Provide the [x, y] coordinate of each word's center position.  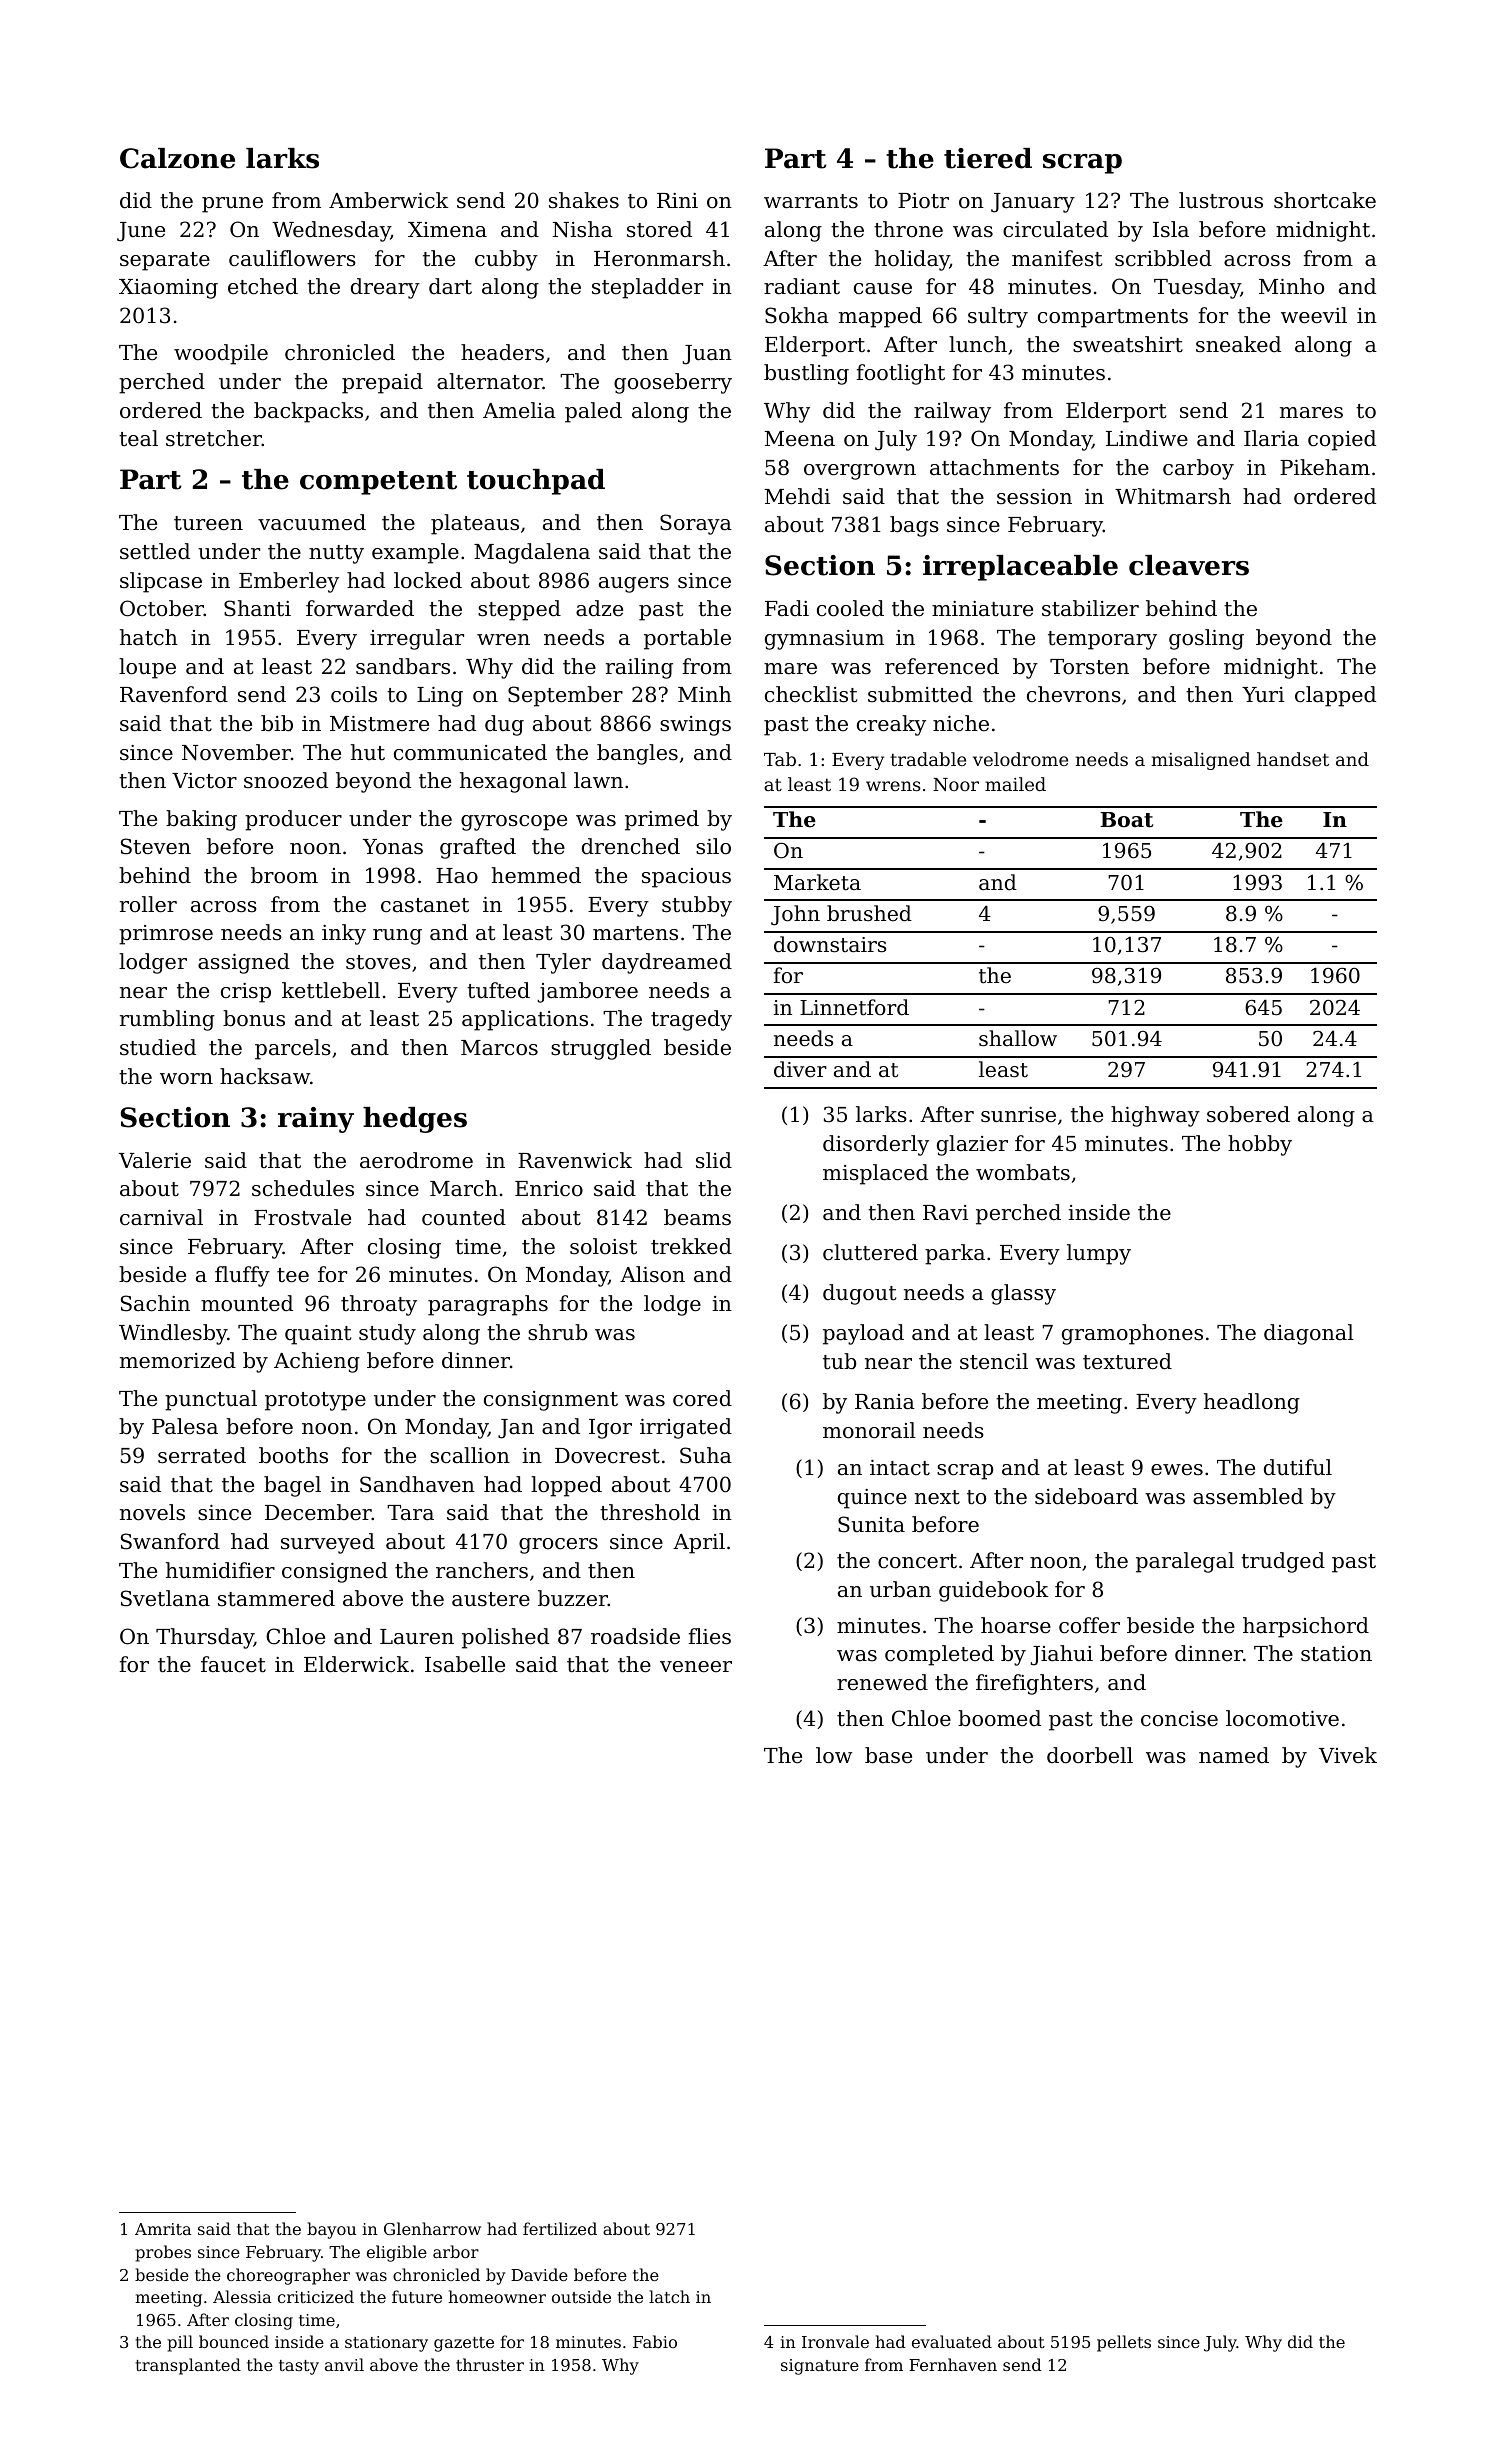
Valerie [155, 1160]
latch [669, 2296]
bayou [331, 2230]
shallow [1018, 1038]
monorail [869, 1430]
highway [1155, 1116]
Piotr [923, 201]
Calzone [177, 158]
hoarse [1016, 1625]
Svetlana [165, 1598]
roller [148, 904]
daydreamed [667, 963]
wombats [1023, 1172]
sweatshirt [1128, 344]
